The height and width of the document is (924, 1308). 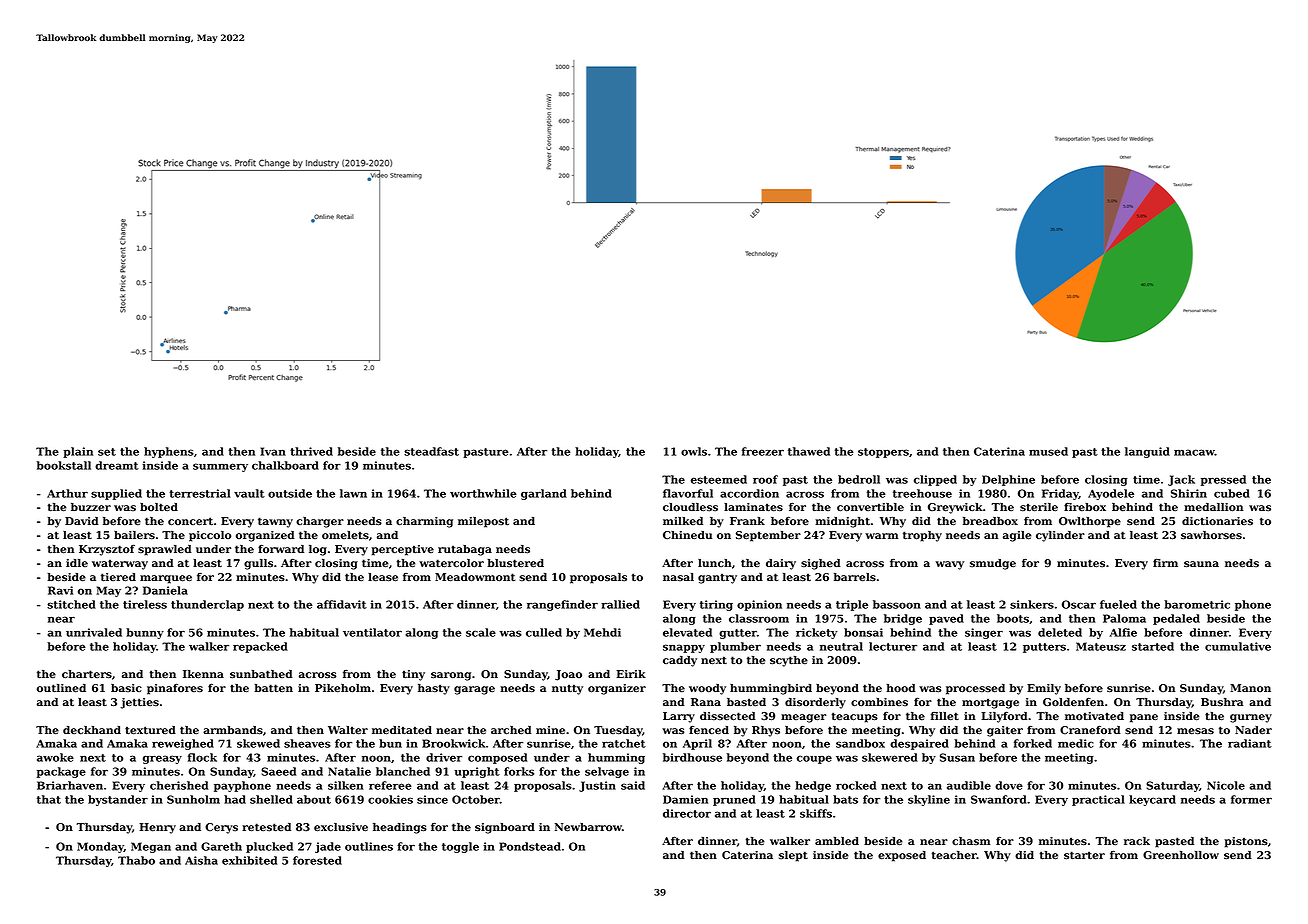 I want to click on organizer, so click(x=617, y=689).
